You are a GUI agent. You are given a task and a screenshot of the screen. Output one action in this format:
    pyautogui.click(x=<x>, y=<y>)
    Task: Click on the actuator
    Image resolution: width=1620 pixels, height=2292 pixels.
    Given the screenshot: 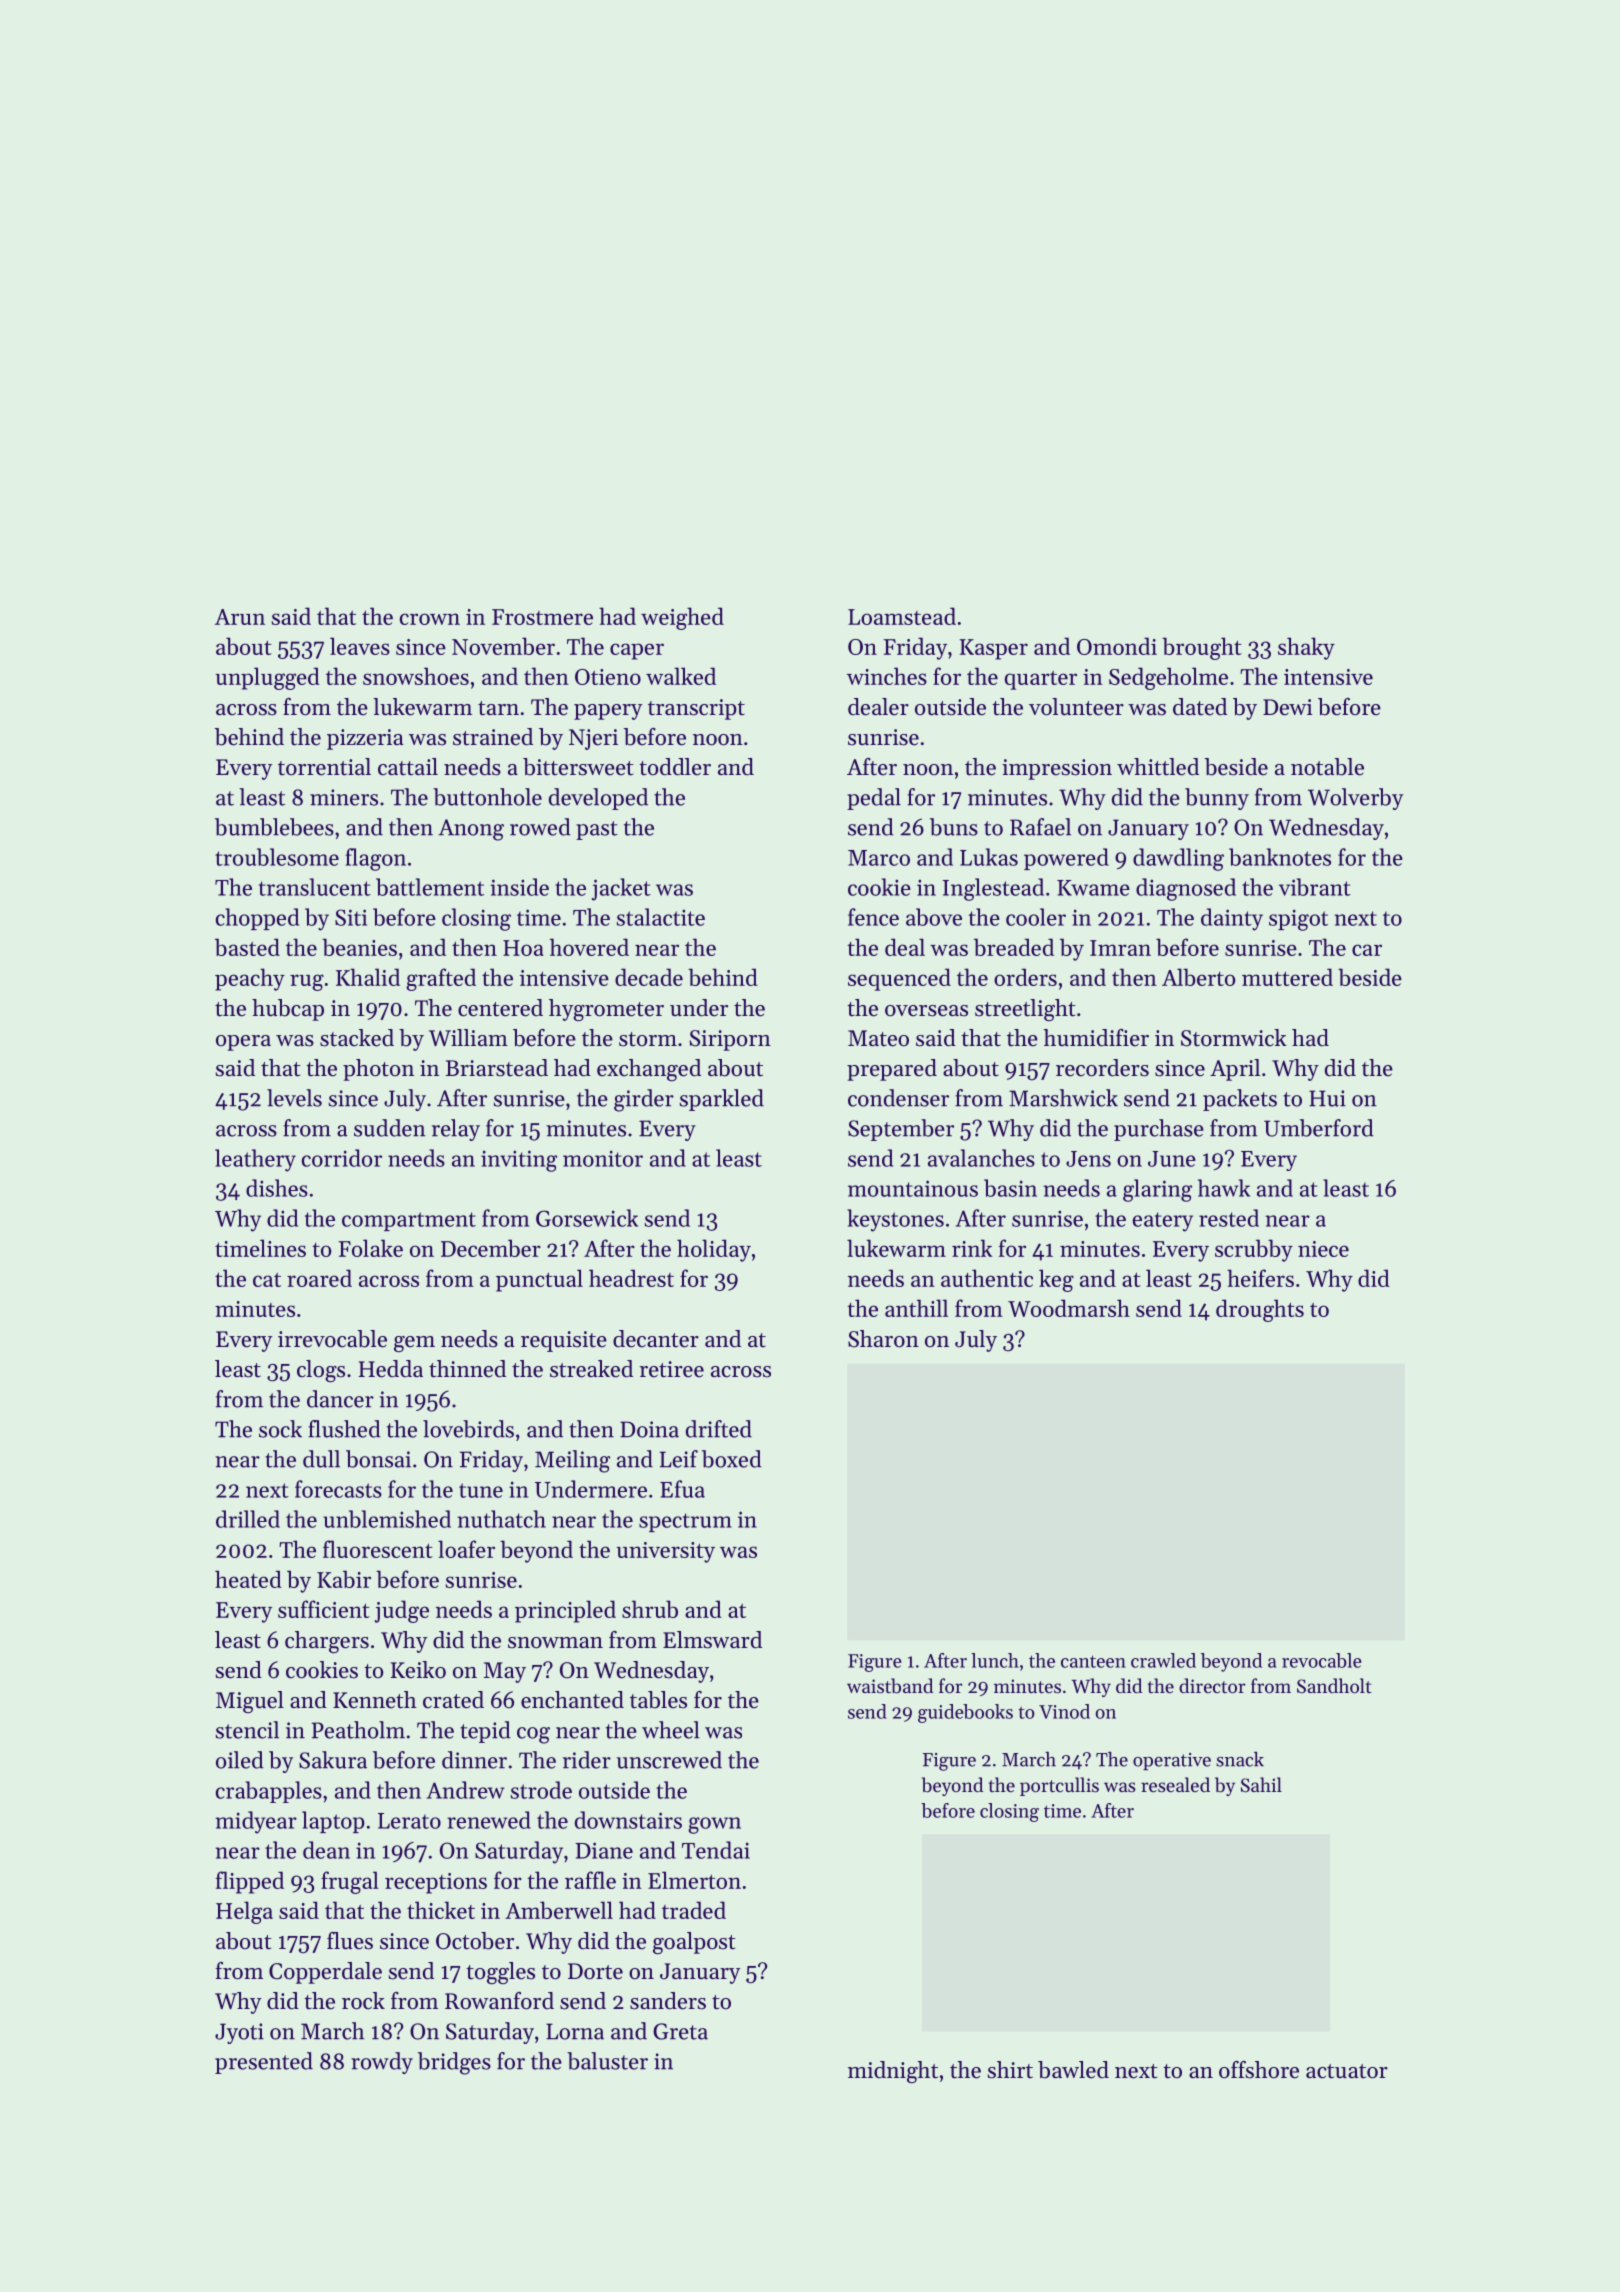 What is the action you would take?
    pyautogui.click(x=1347, y=2071)
